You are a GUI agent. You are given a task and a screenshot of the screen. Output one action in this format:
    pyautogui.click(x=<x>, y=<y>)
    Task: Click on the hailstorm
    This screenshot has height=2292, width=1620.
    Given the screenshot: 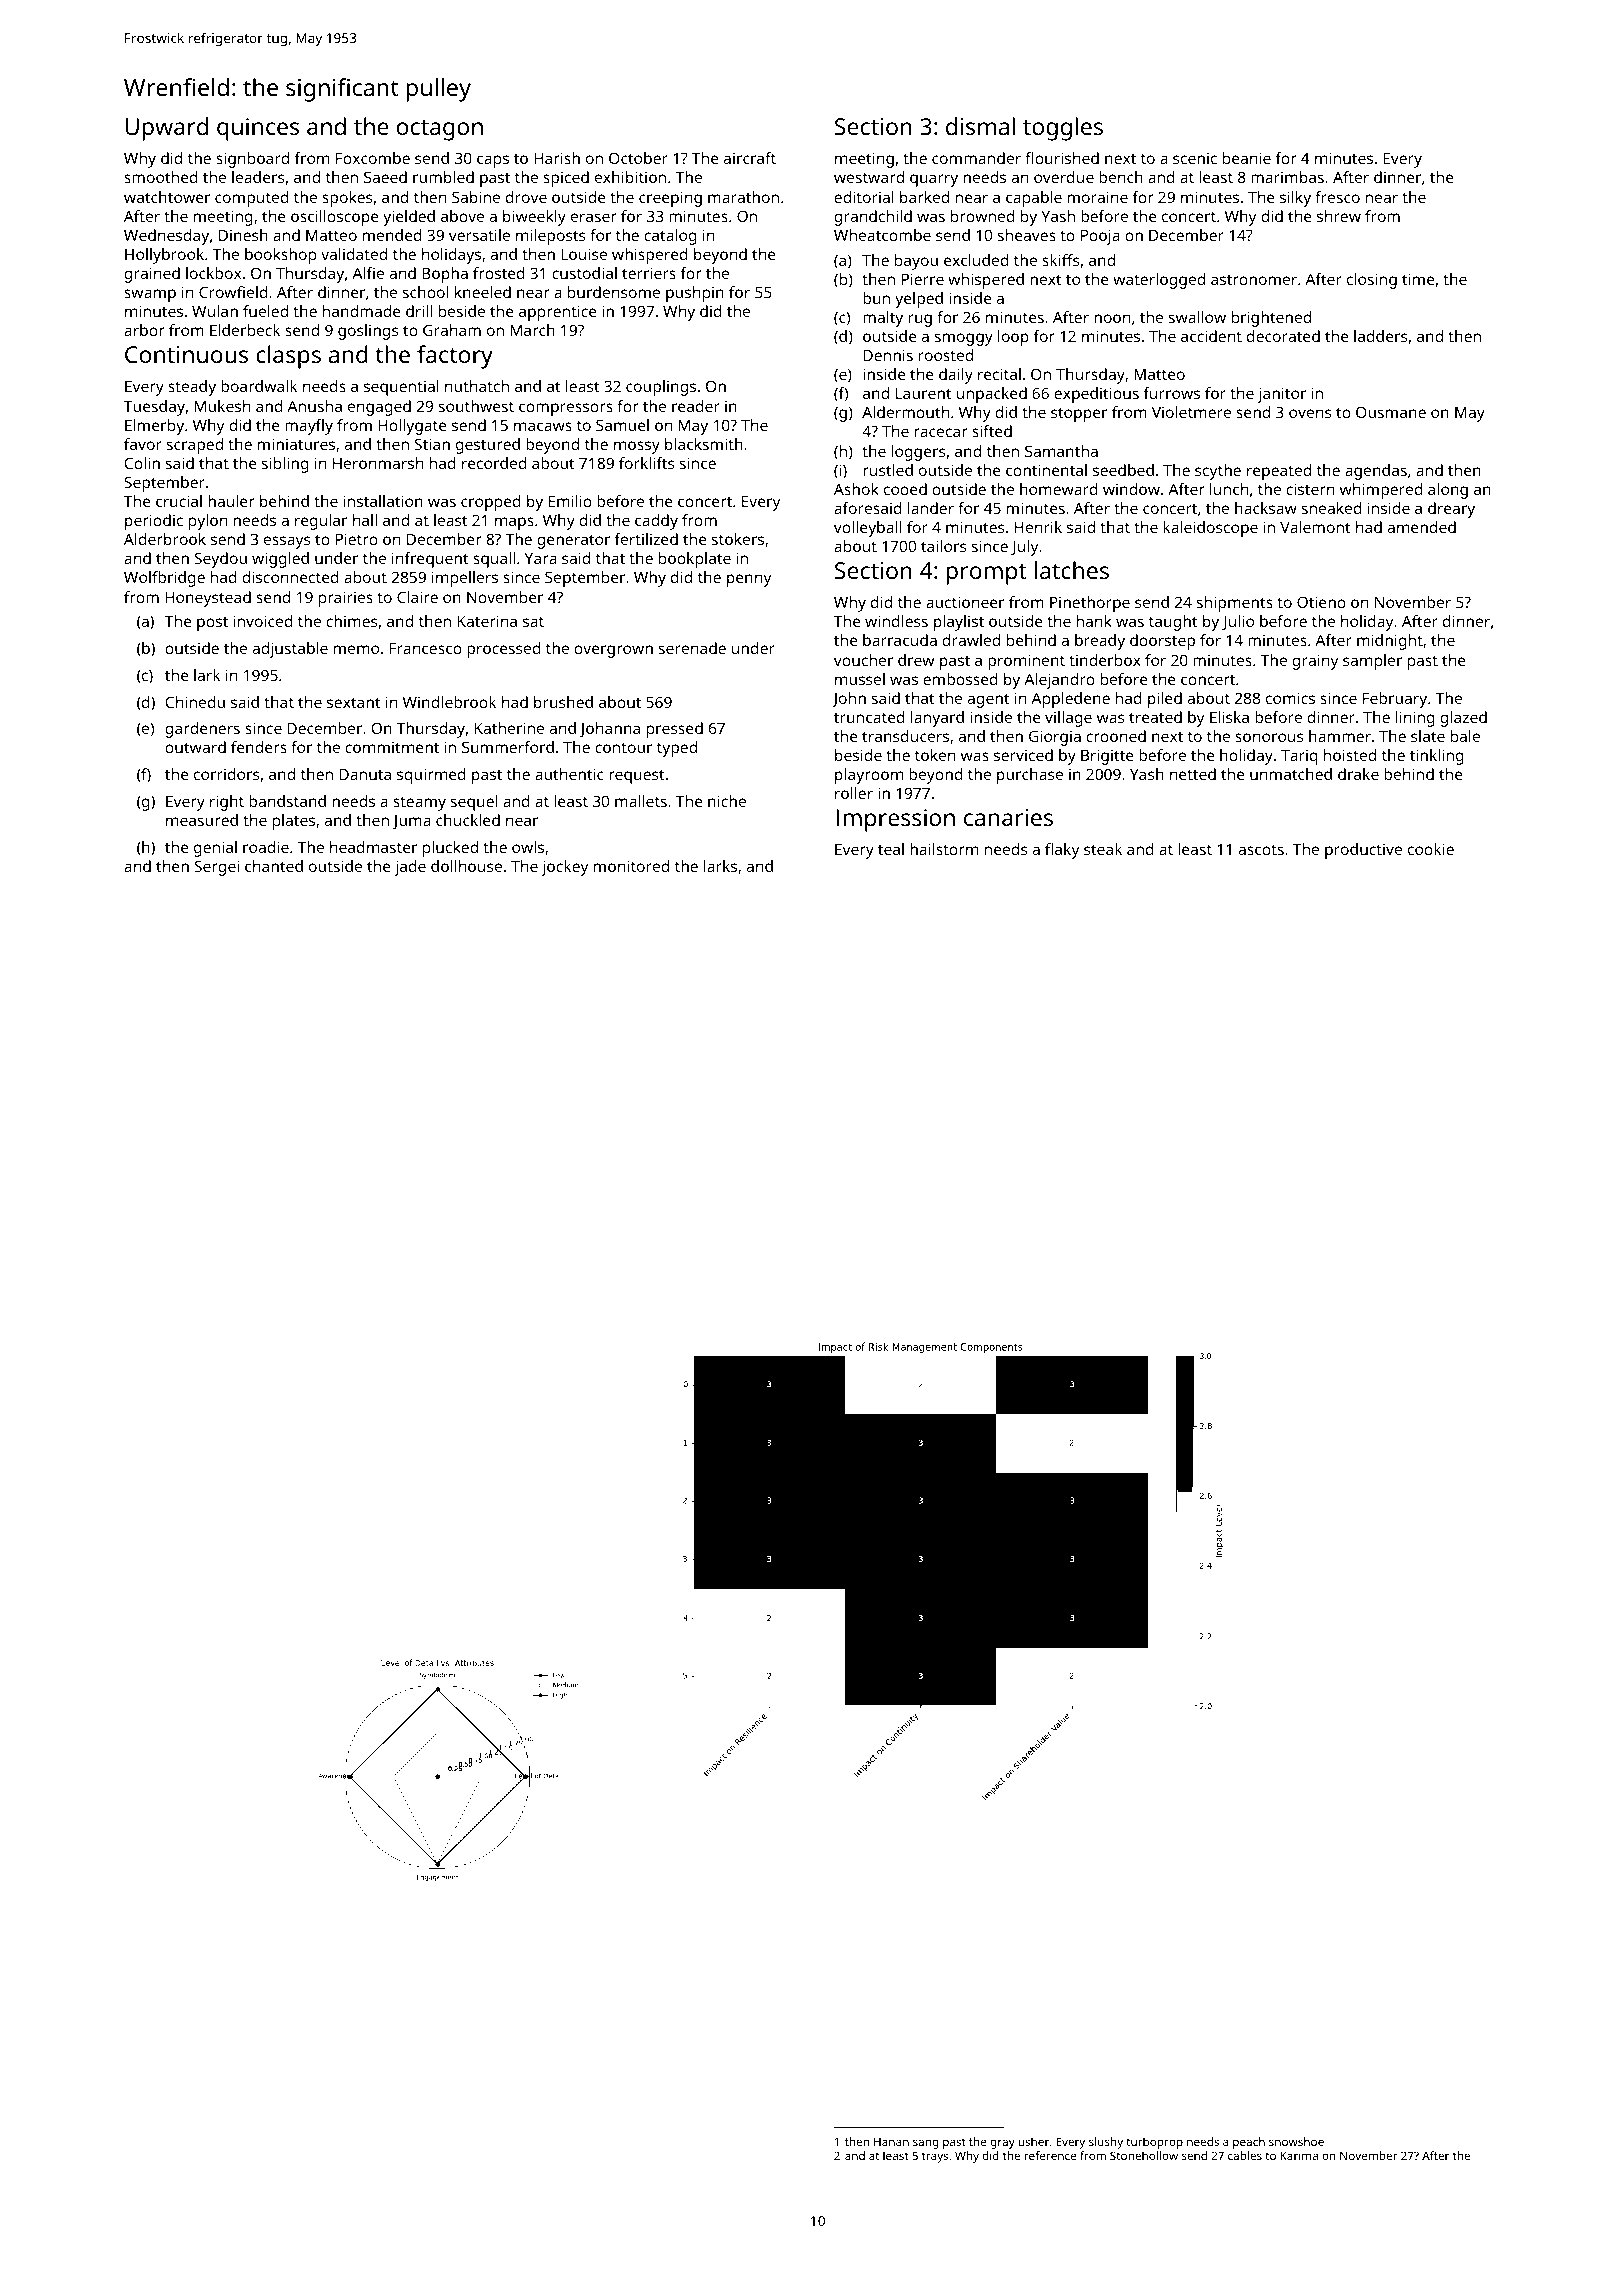 What is the action you would take?
    pyautogui.click(x=944, y=849)
